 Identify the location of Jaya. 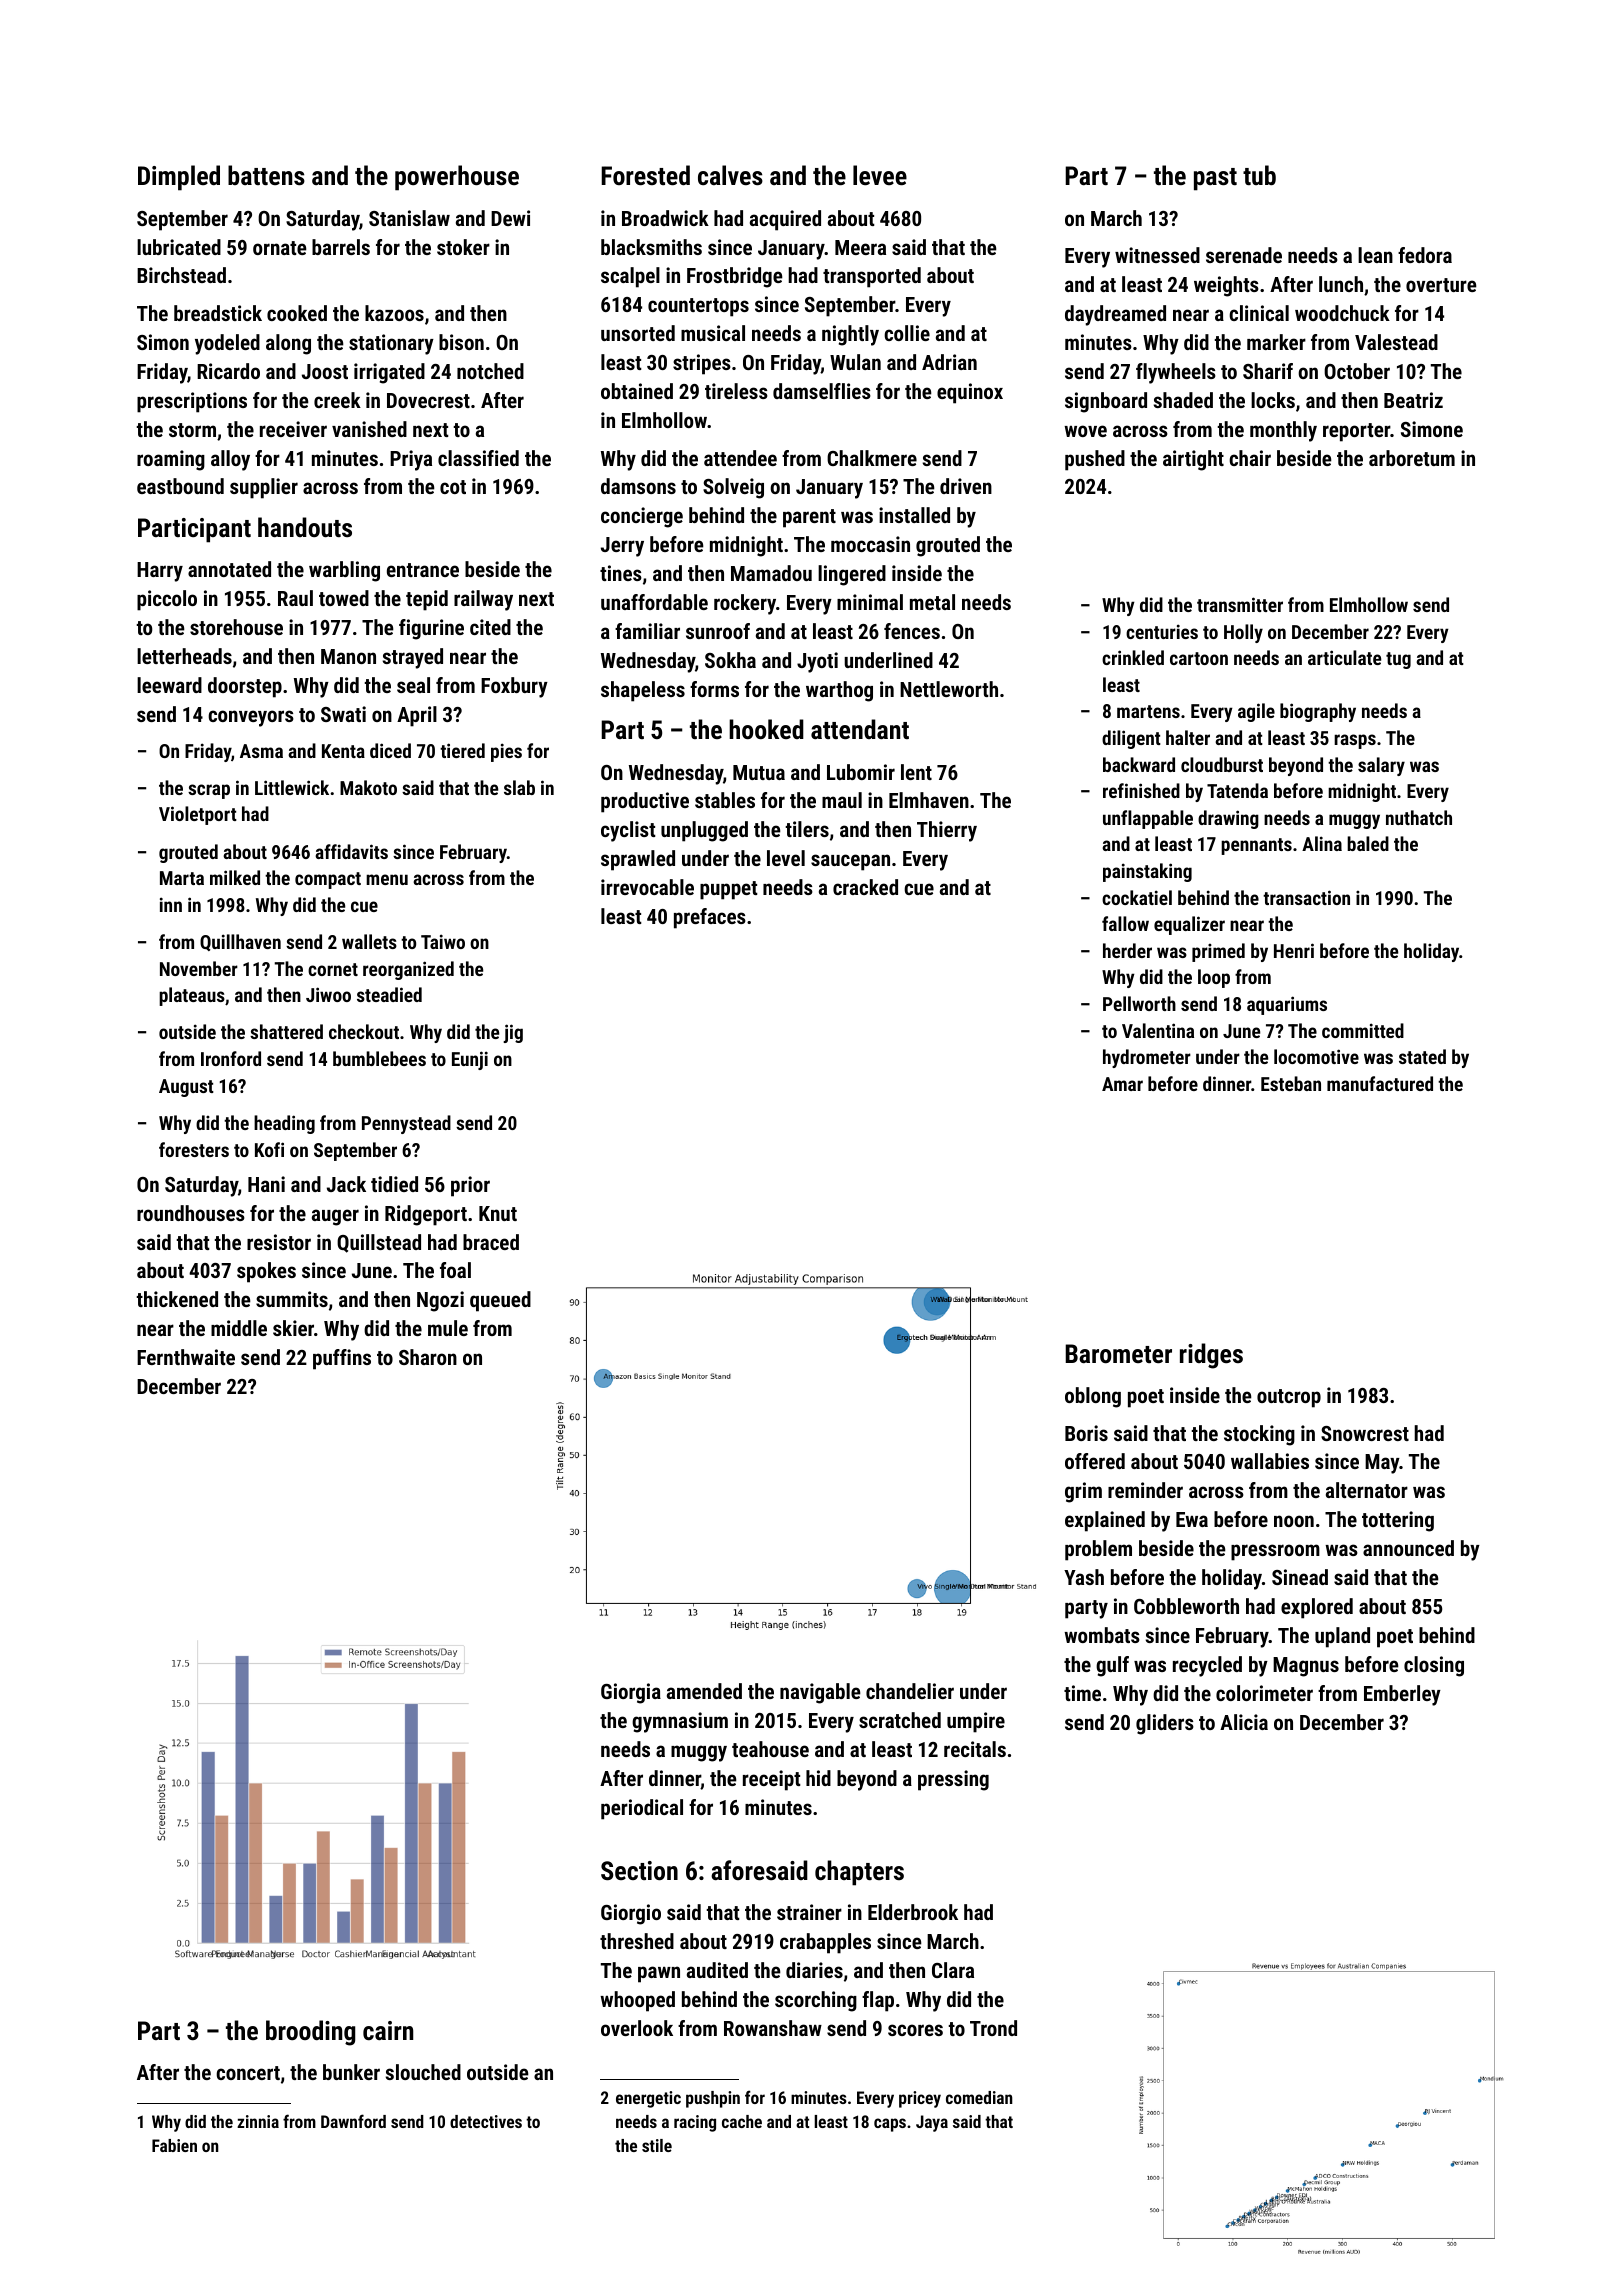
(932, 2123).
